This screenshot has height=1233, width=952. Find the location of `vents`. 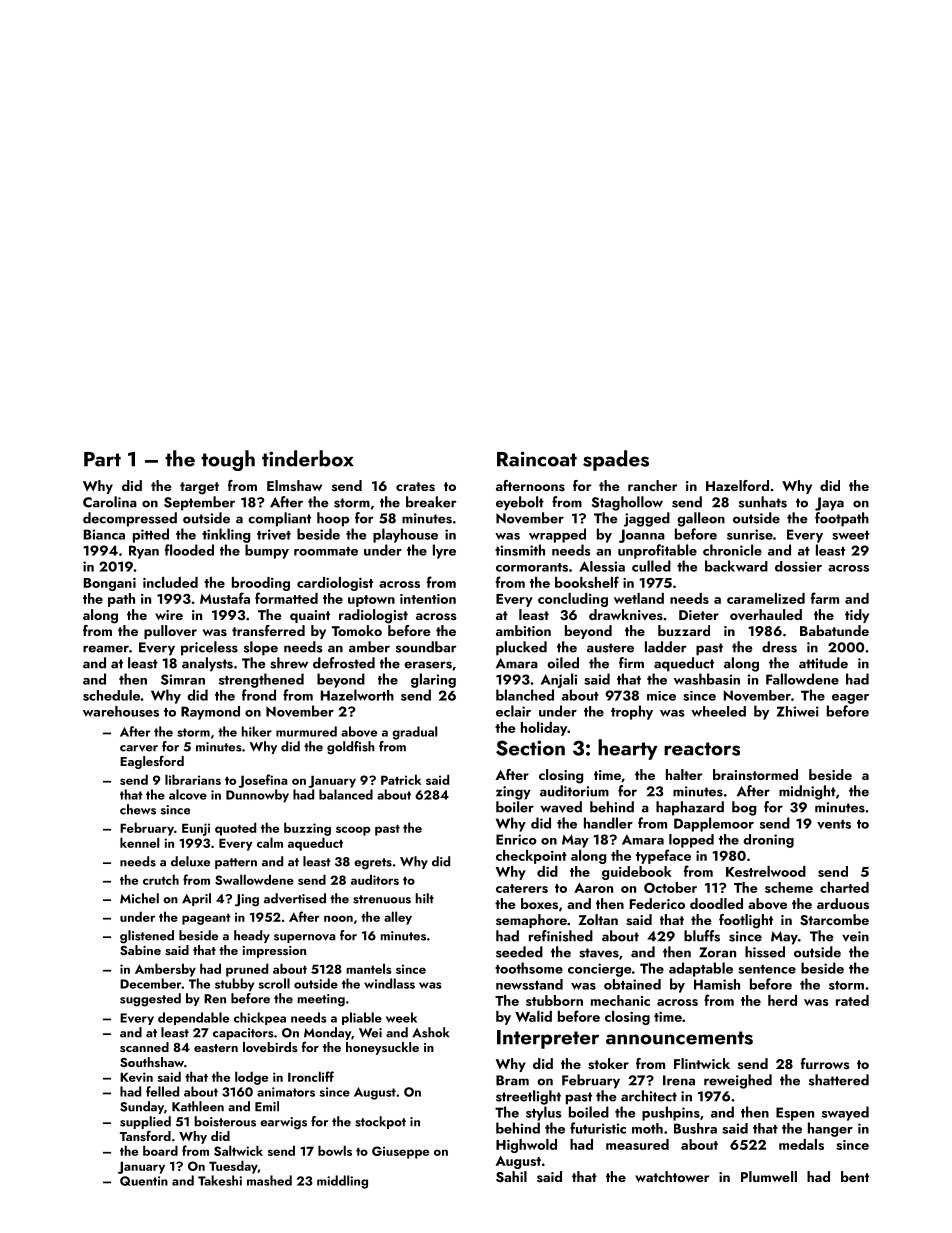

vents is located at coordinates (834, 824).
